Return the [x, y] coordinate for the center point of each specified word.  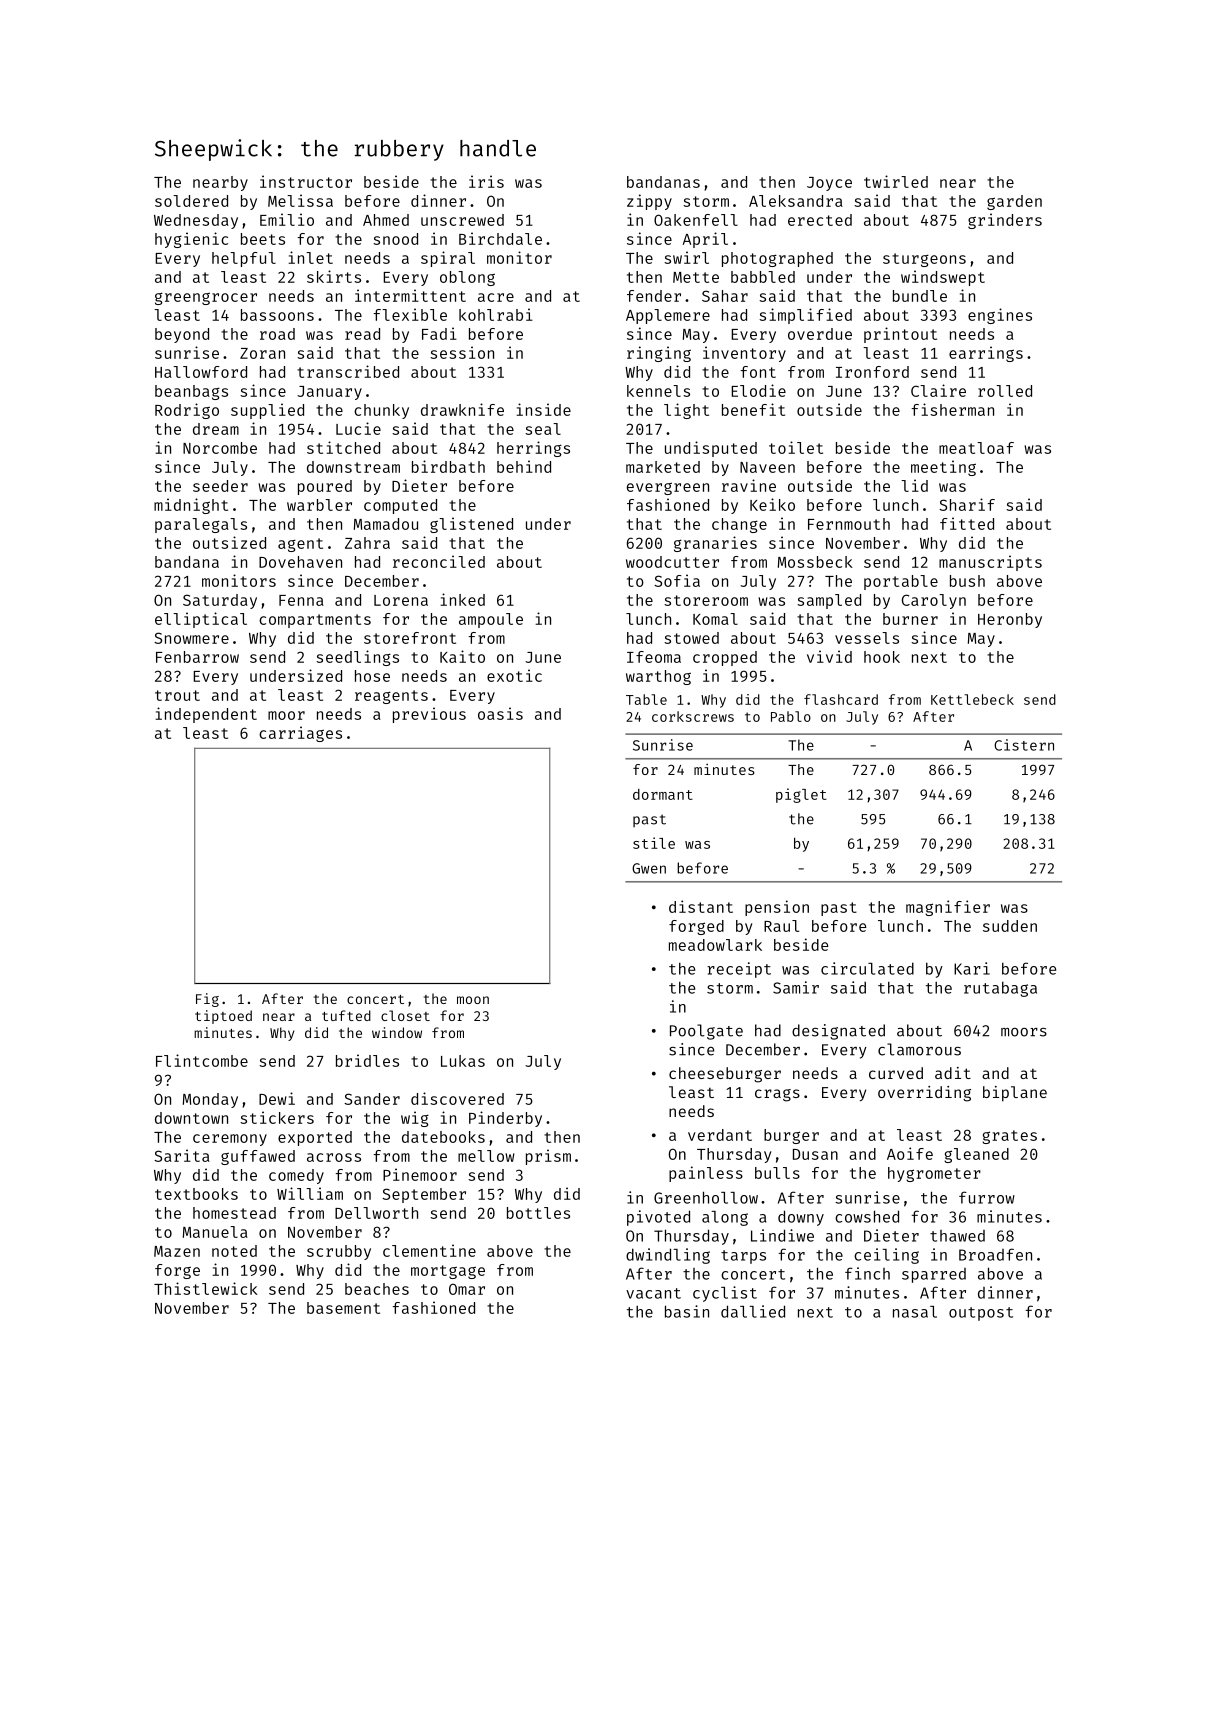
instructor [306, 181]
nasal [915, 1312]
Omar [467, 1289]
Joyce [829, 184]
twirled [896, 181]
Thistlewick [206, 1288]
